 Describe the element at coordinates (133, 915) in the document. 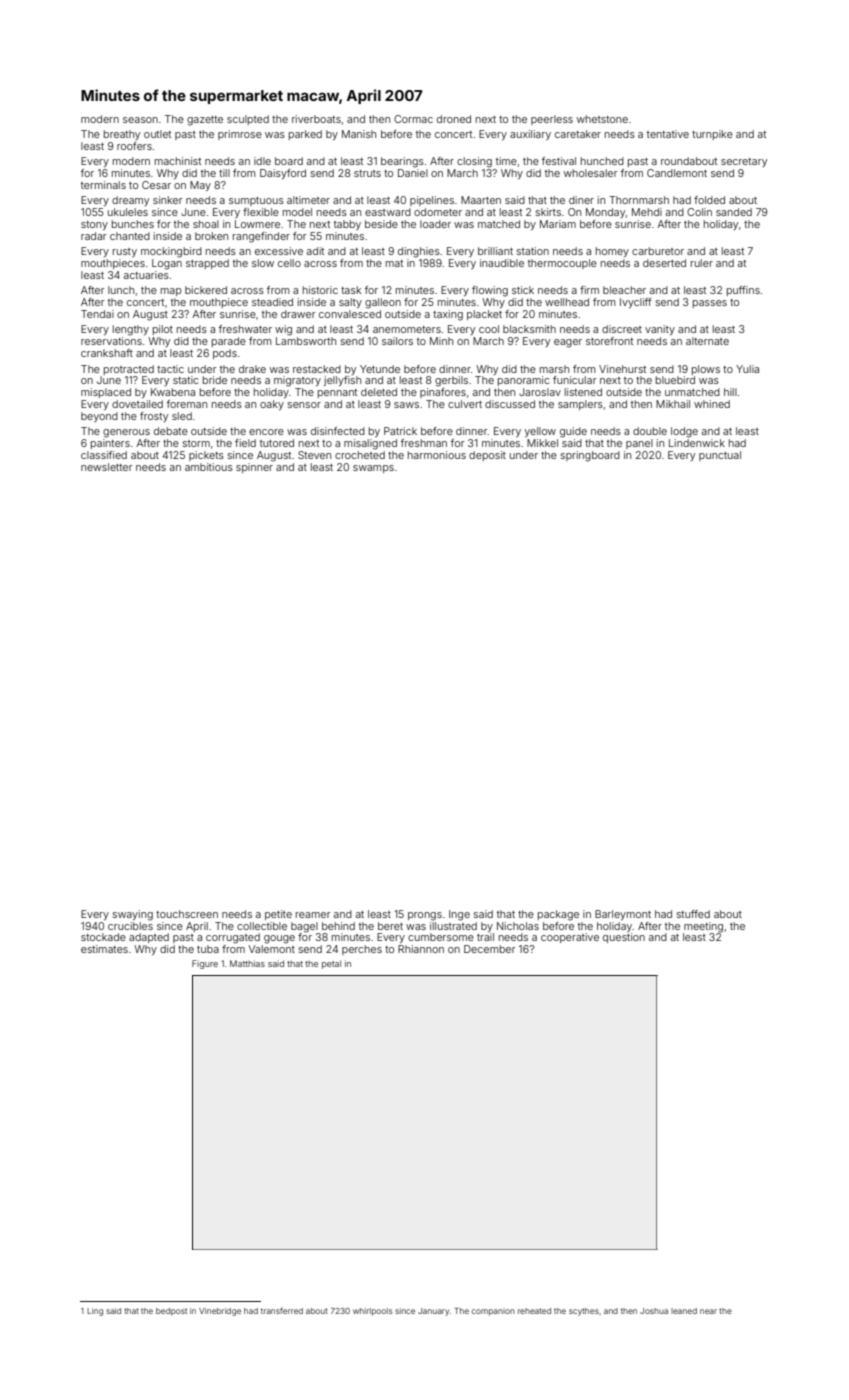

I see `swaying` at that location.
